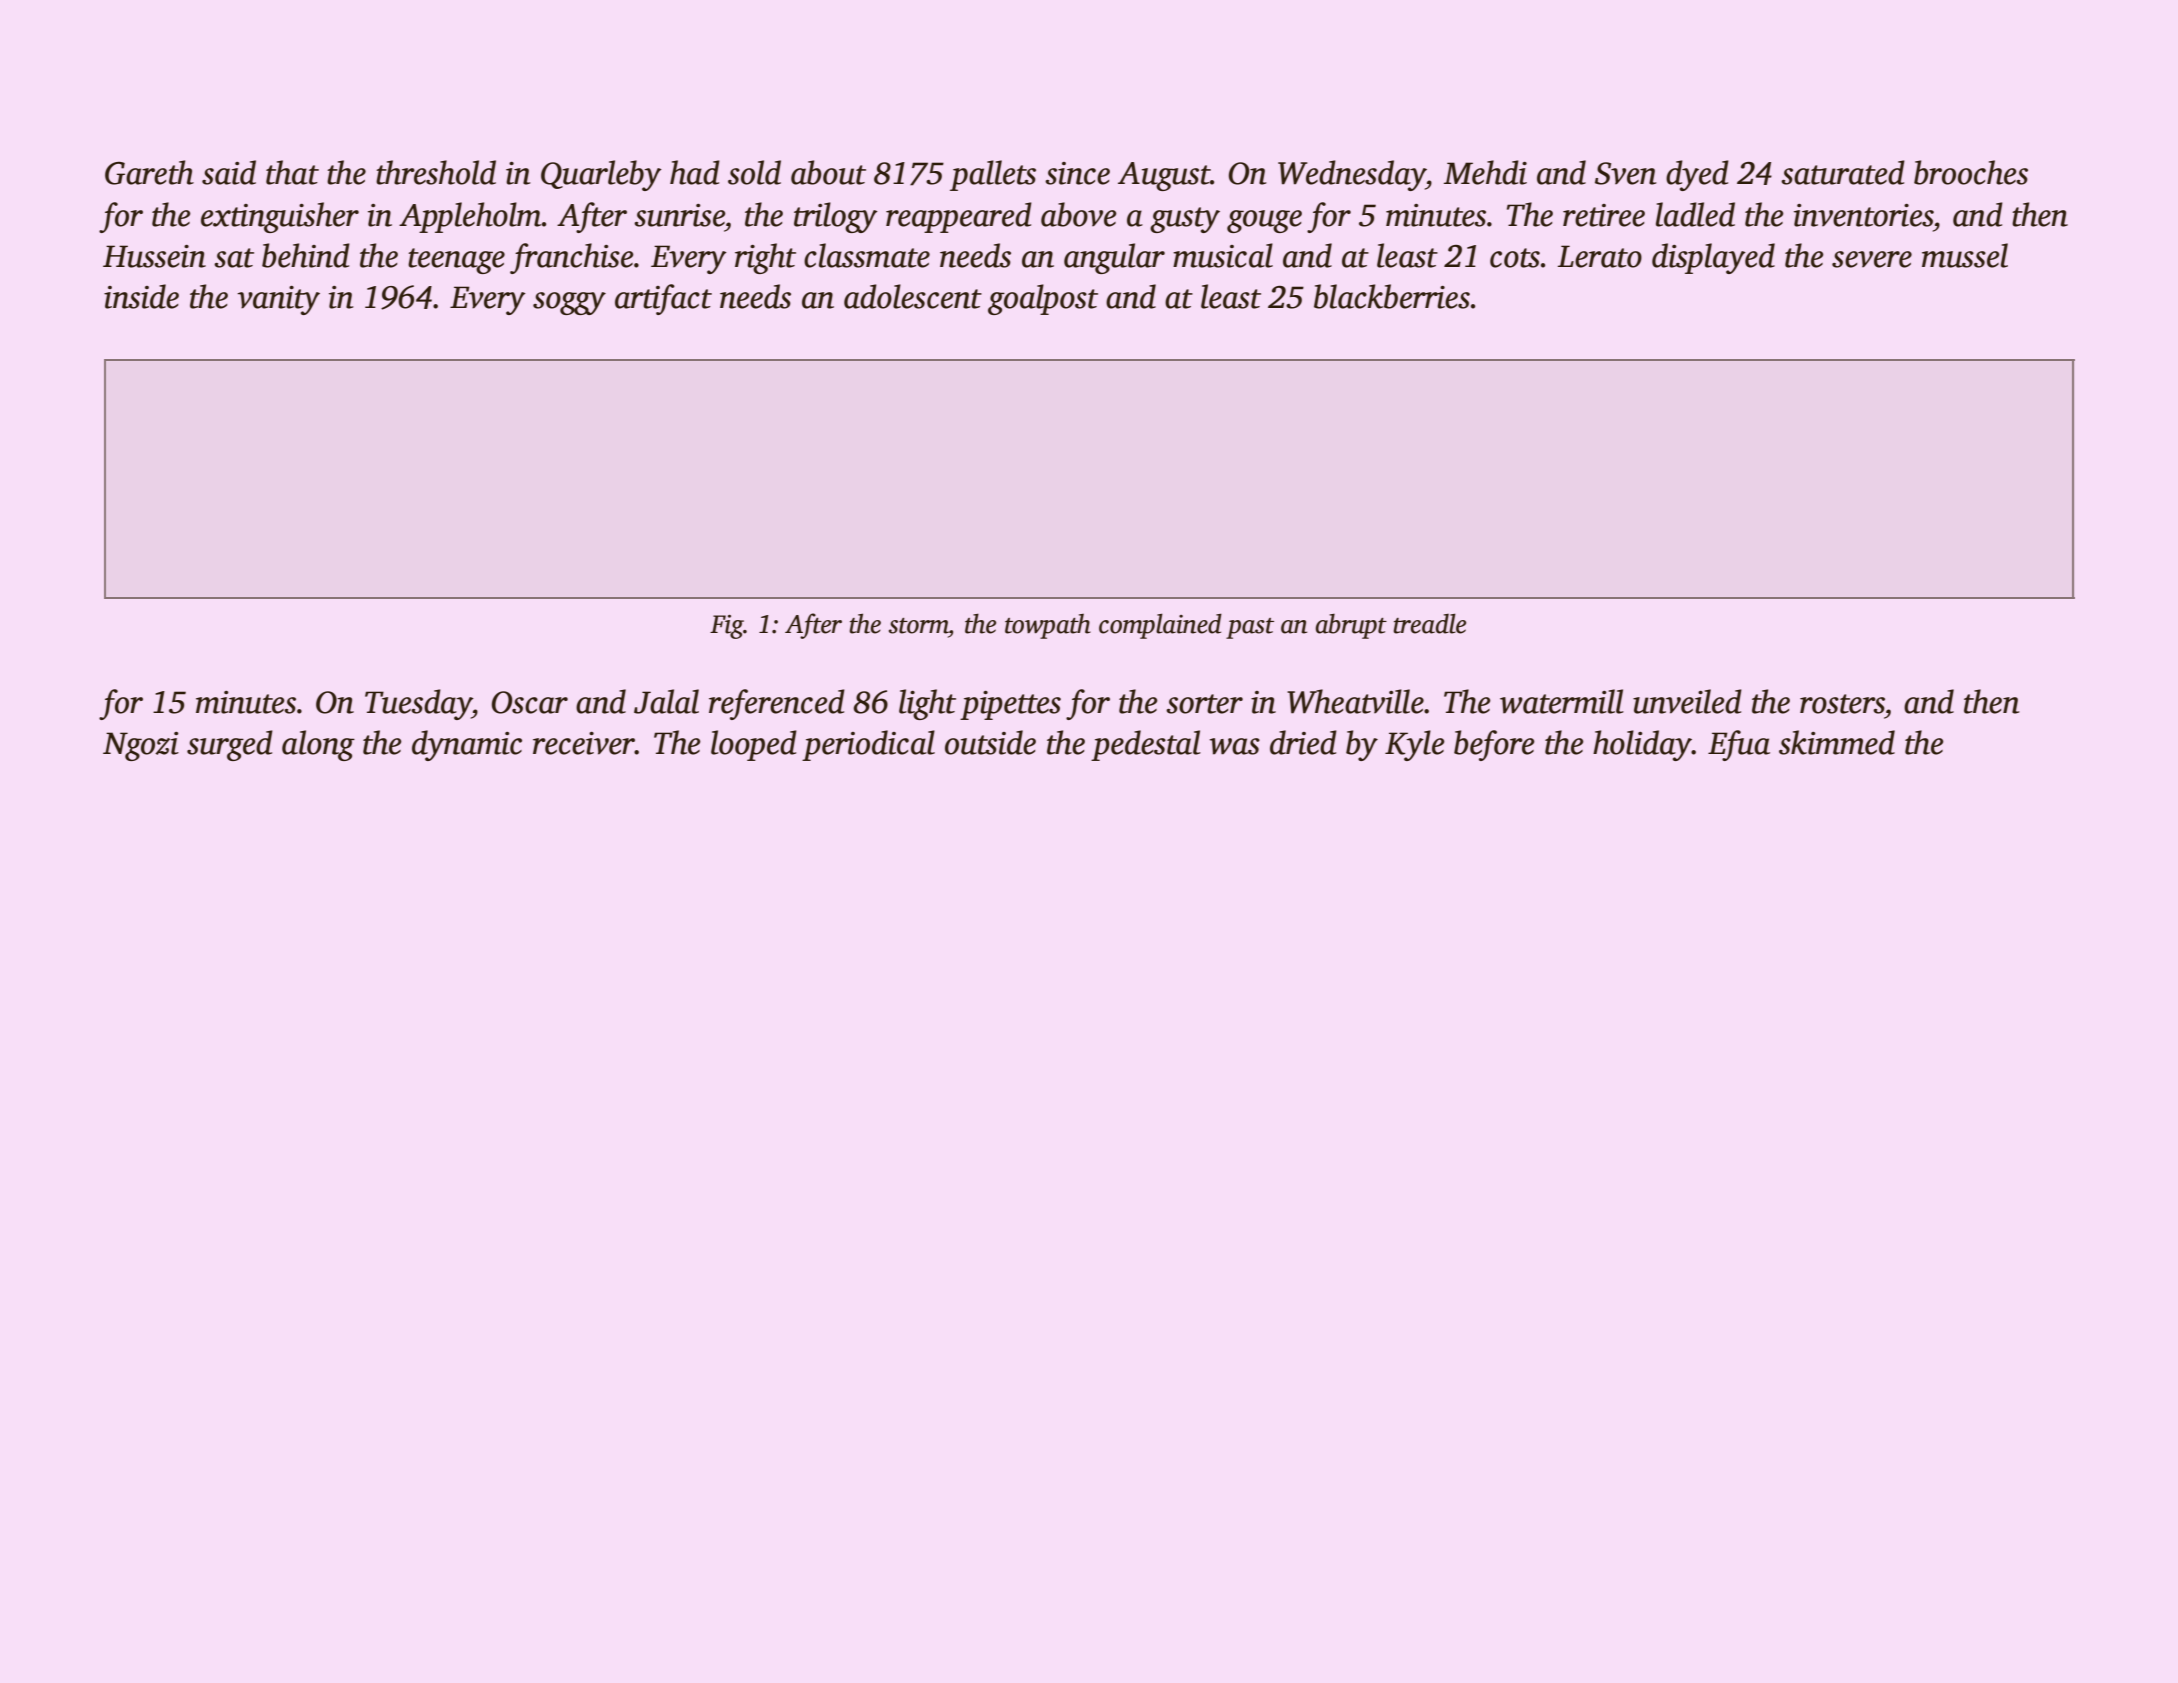 This page has width=2178, height=1683. What do you see at coordinates (1842, 704) in the page?
I see `rosters` at bounding box center [1842, 704].
